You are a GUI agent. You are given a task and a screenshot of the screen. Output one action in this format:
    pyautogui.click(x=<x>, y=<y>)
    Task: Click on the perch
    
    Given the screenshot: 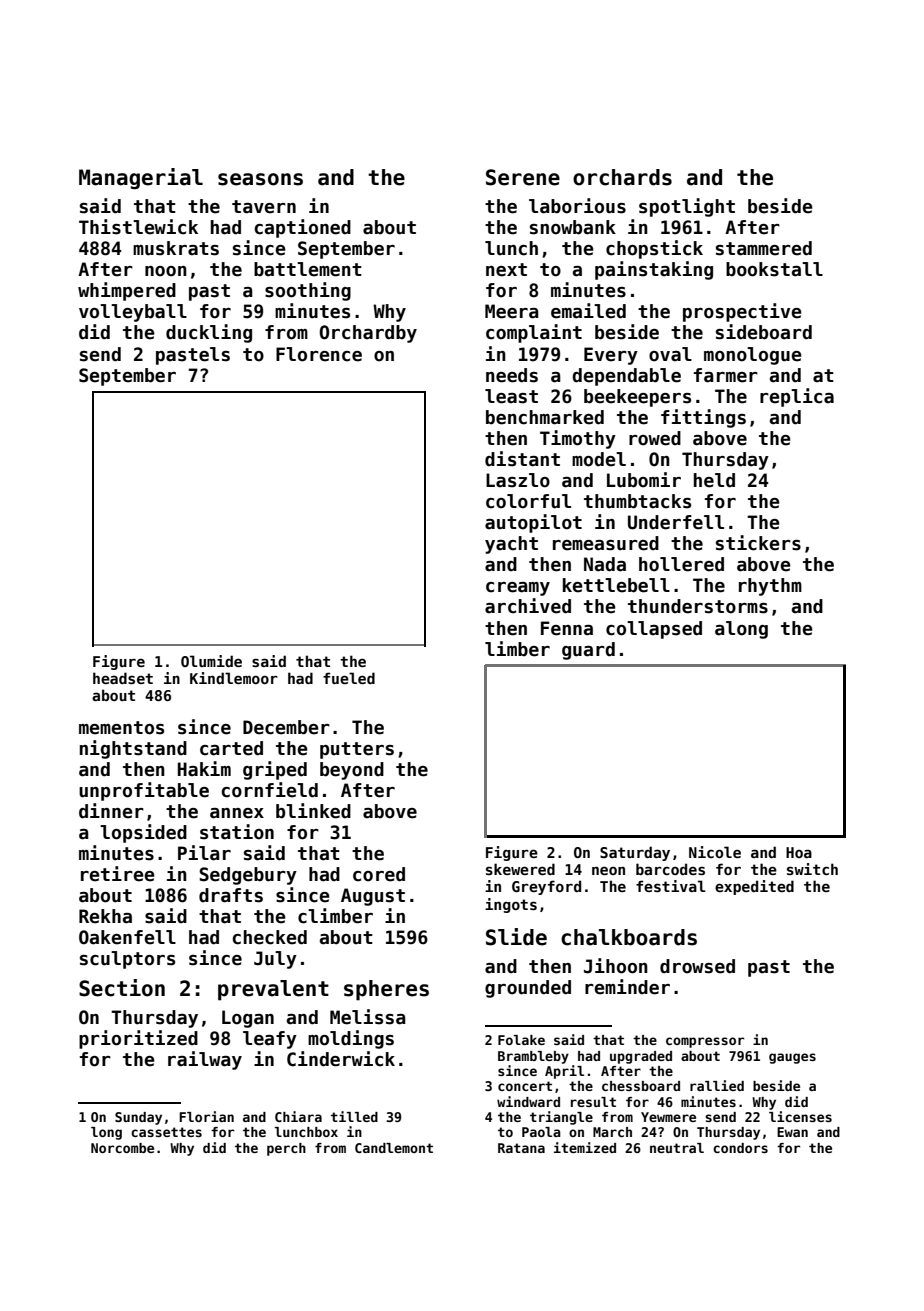 What is the action you would take?
    pyautogui.click(x=286, y=1149)
